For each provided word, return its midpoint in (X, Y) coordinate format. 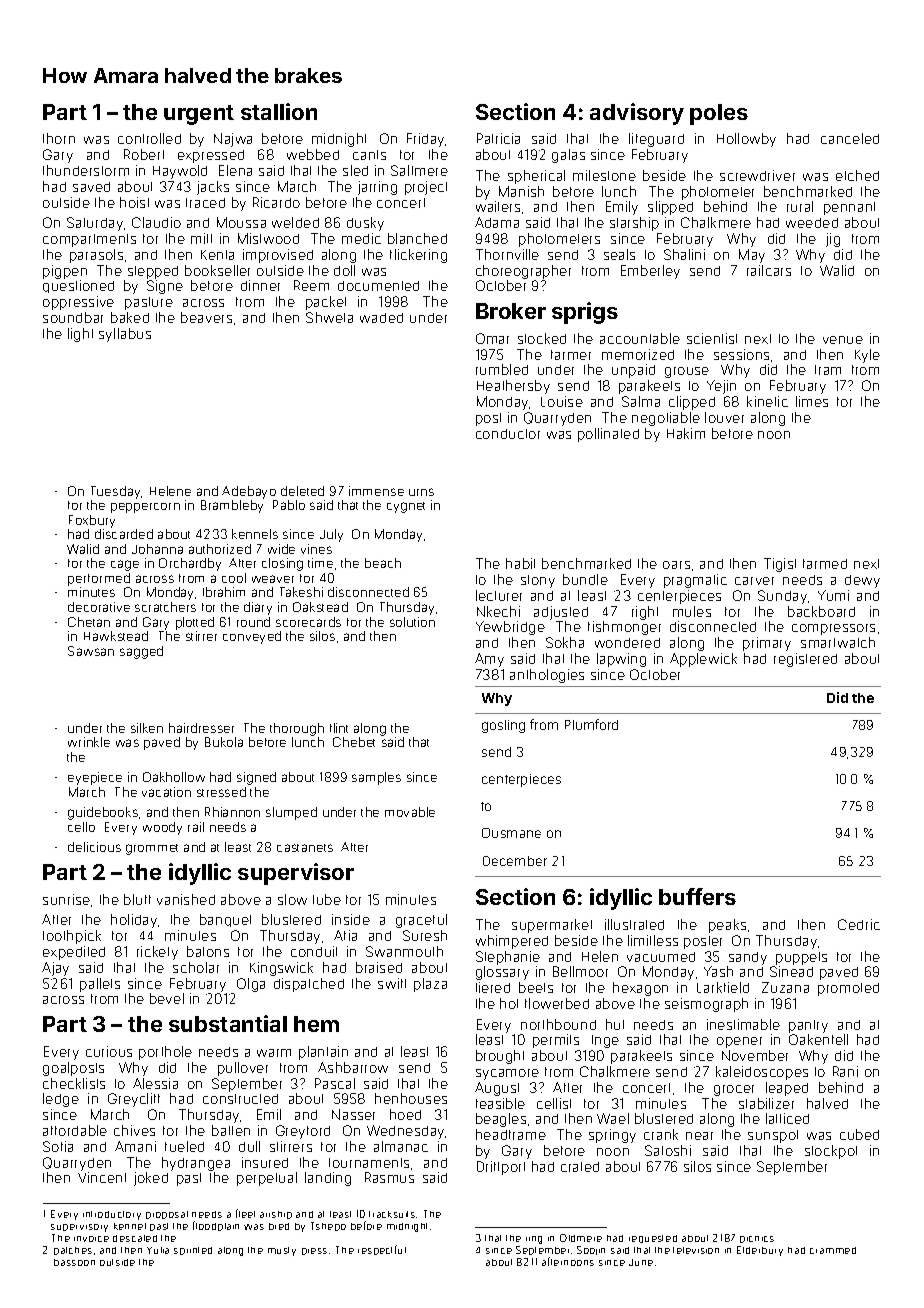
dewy (862, 581)
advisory (637, 114)
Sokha (565, 642)
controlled (149, 138)
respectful (382, 1250)
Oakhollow (174, 777)
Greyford (303, 1132)
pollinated (608, 435)
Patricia (498, 138)
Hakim (686, 433)
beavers (206, 317)
